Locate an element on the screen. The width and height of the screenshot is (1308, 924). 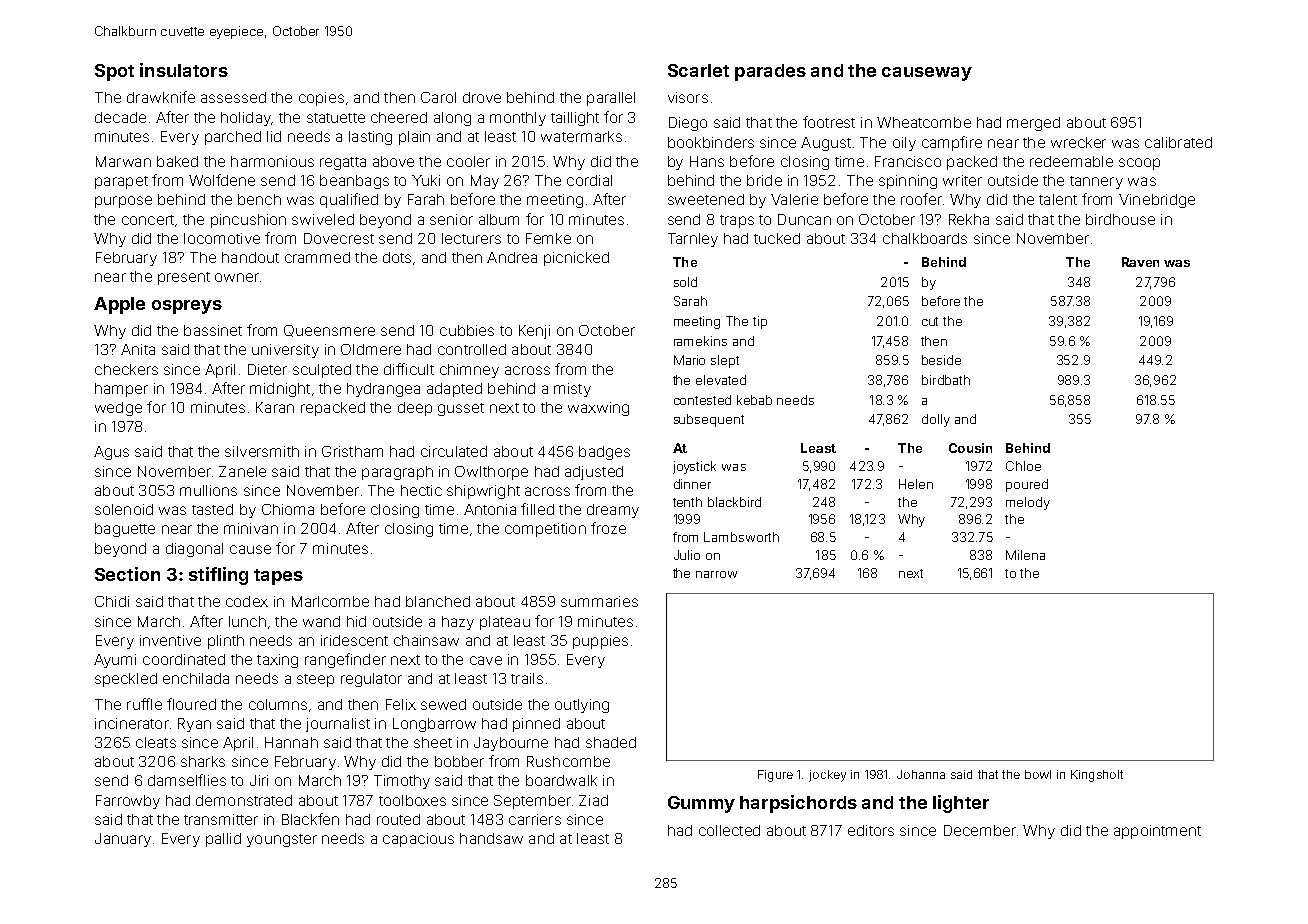
Karan is located at coordinates (275, 407).
